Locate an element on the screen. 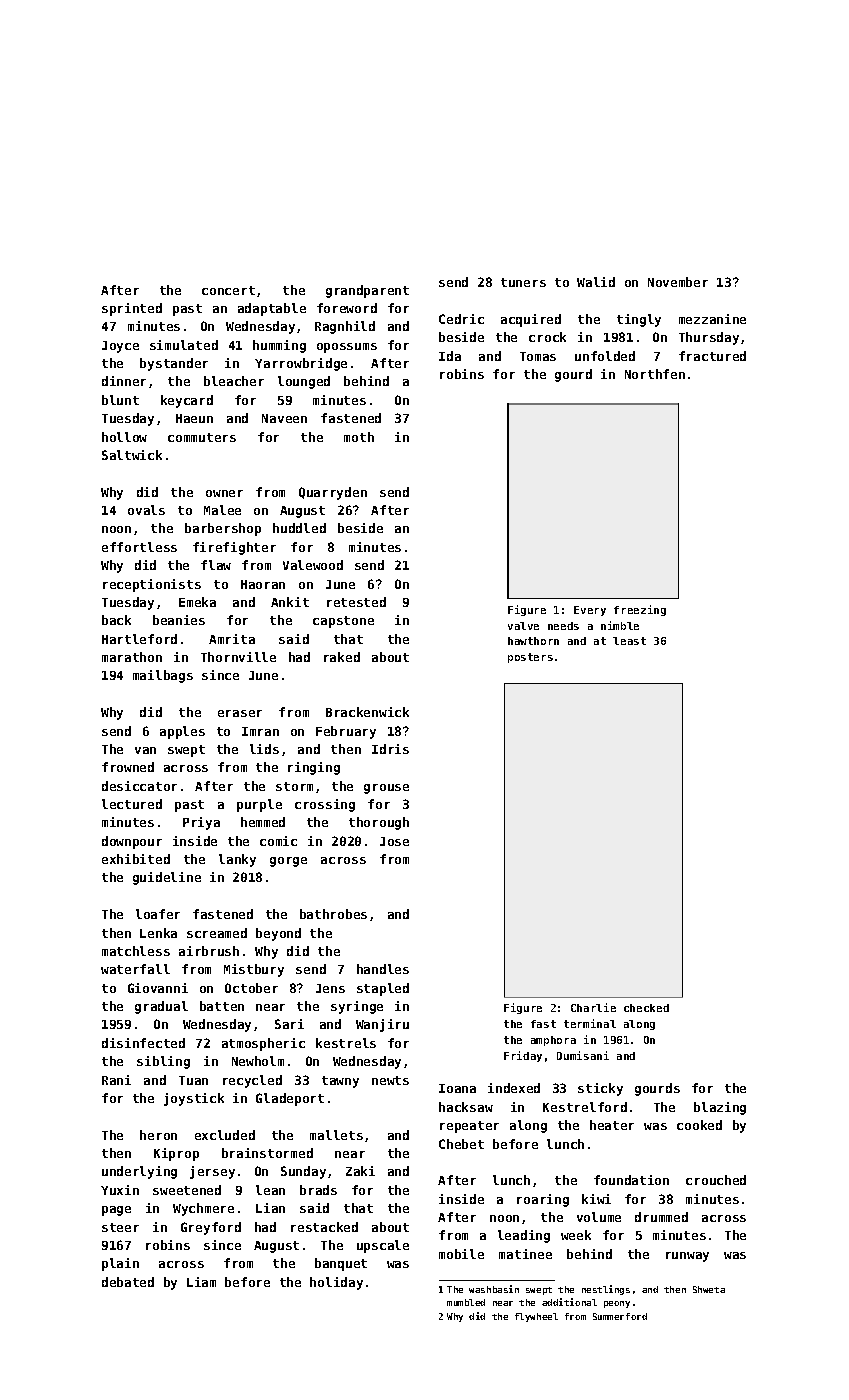  nimble is located at coordinates (620, 625).
